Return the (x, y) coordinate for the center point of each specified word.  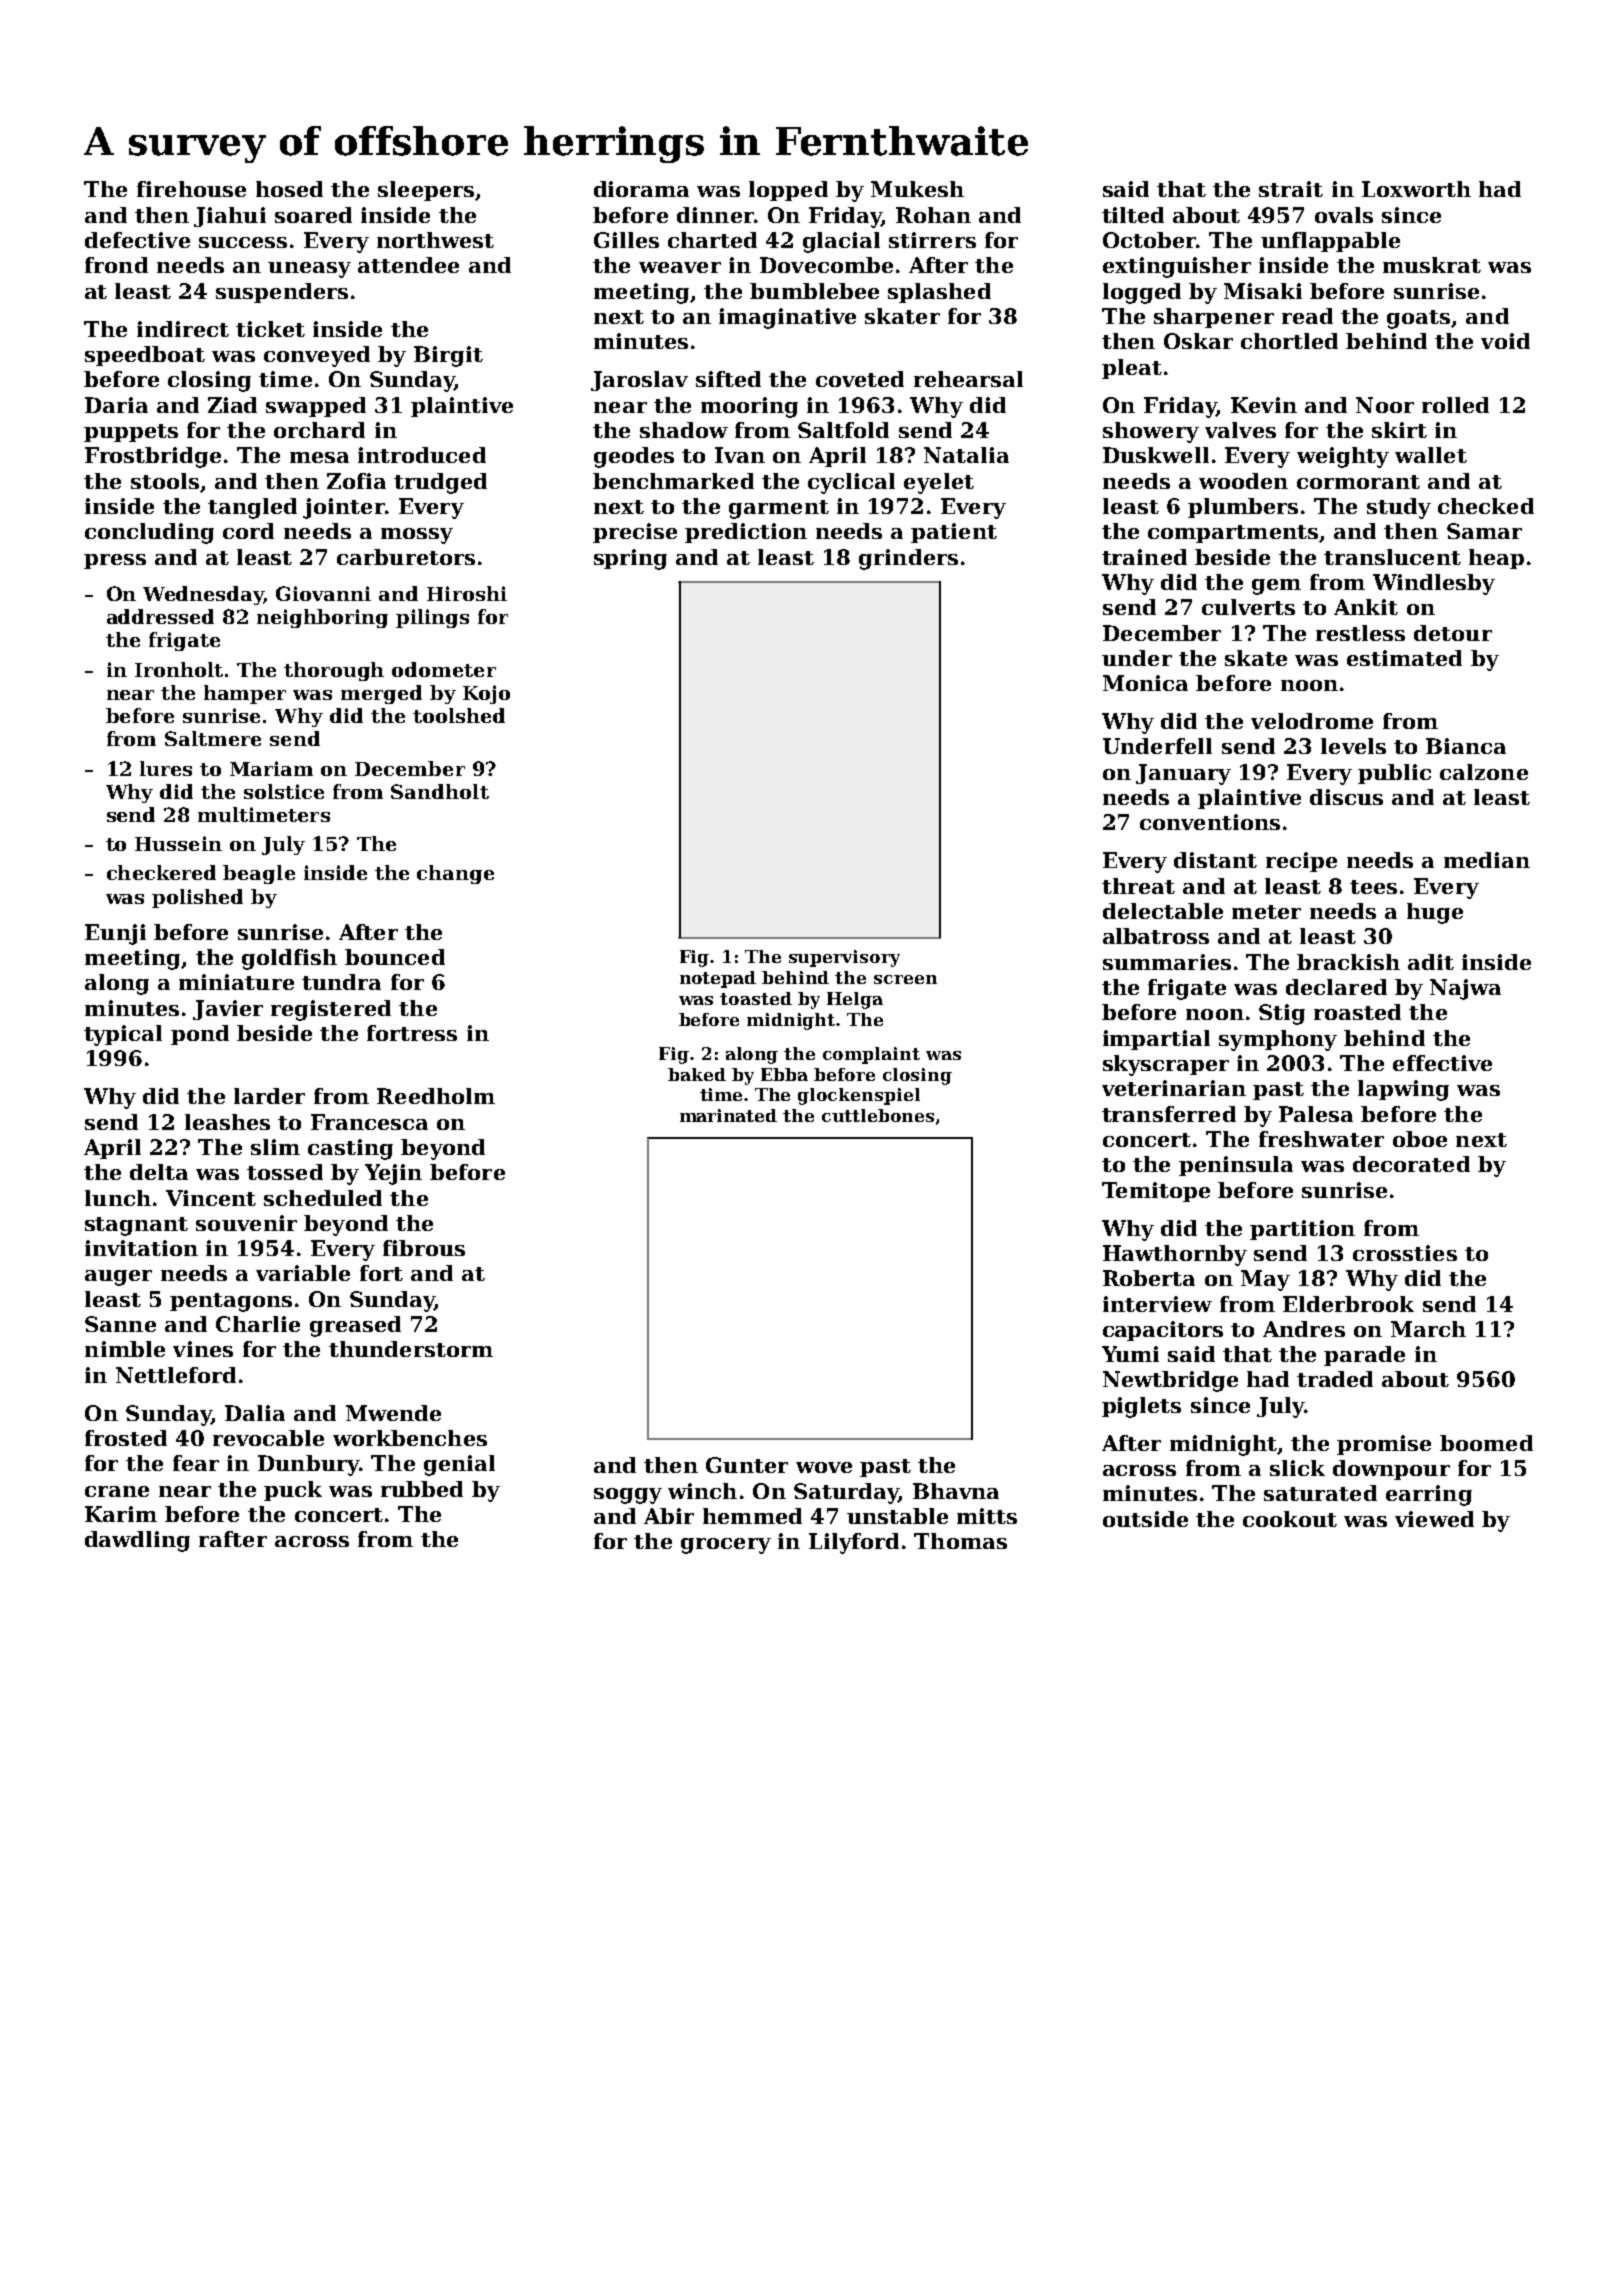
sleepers (426, 191)
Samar (1484, 531)
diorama (641, 189)
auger (118, 1278)
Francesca (369, 1122)
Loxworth (1416, 189)
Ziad (232, 405)
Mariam (271, 768)
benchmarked (673, 481)
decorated (1411, 1164)
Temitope (1156, 1192)
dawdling (137, 1541)
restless (1360, 633)
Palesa (1316, 1114)
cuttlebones (878, 1115)
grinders (908, 559)
